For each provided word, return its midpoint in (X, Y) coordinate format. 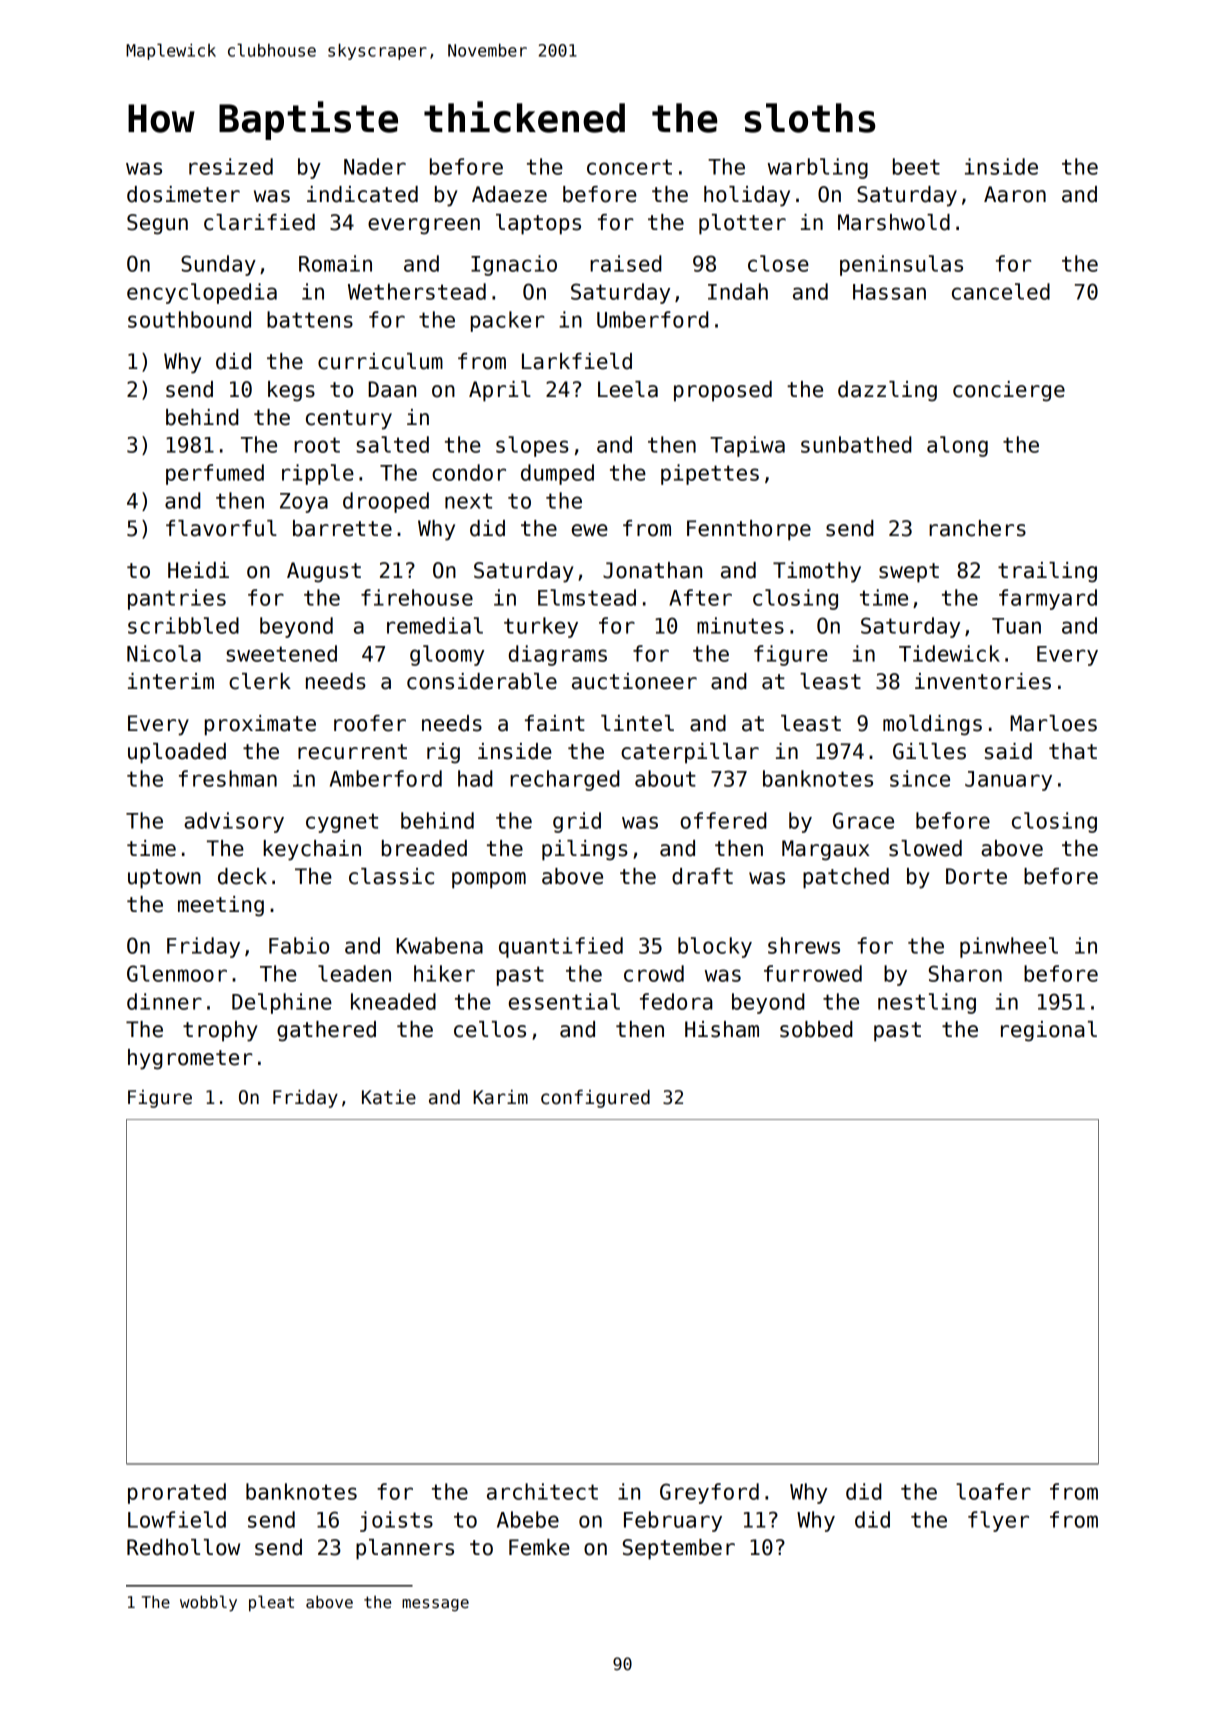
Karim (500, 1097)
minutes (740, 625)
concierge (1009, 391)
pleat (271, 1603)
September (679, 1549)
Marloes (1053, 723)
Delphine (282, 1003)
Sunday (218, 265)
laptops (538, 224)
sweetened (281, 653)
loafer (993, 1491)
